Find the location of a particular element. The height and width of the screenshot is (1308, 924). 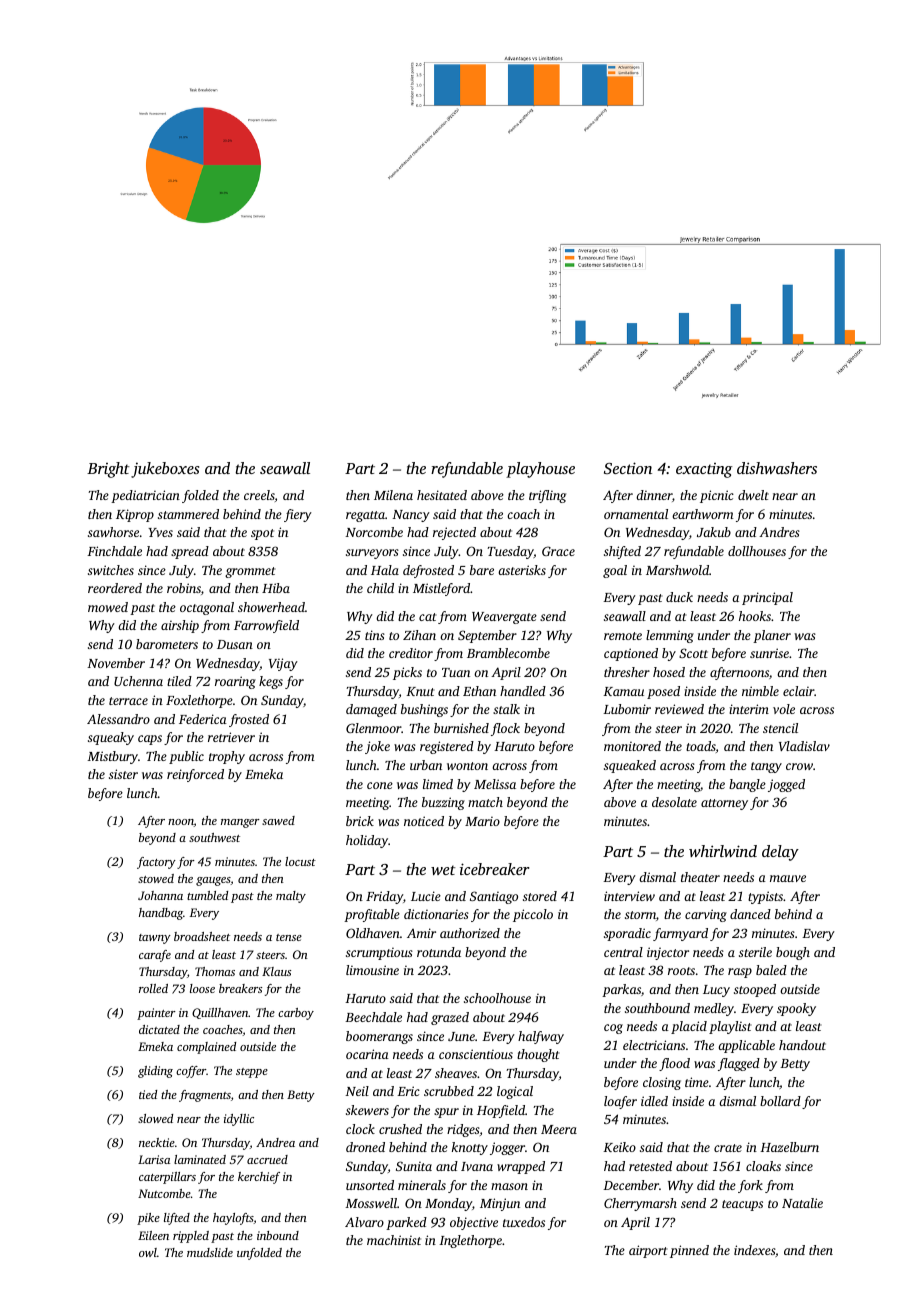

indexes is located at coordinates (754, 1250).
